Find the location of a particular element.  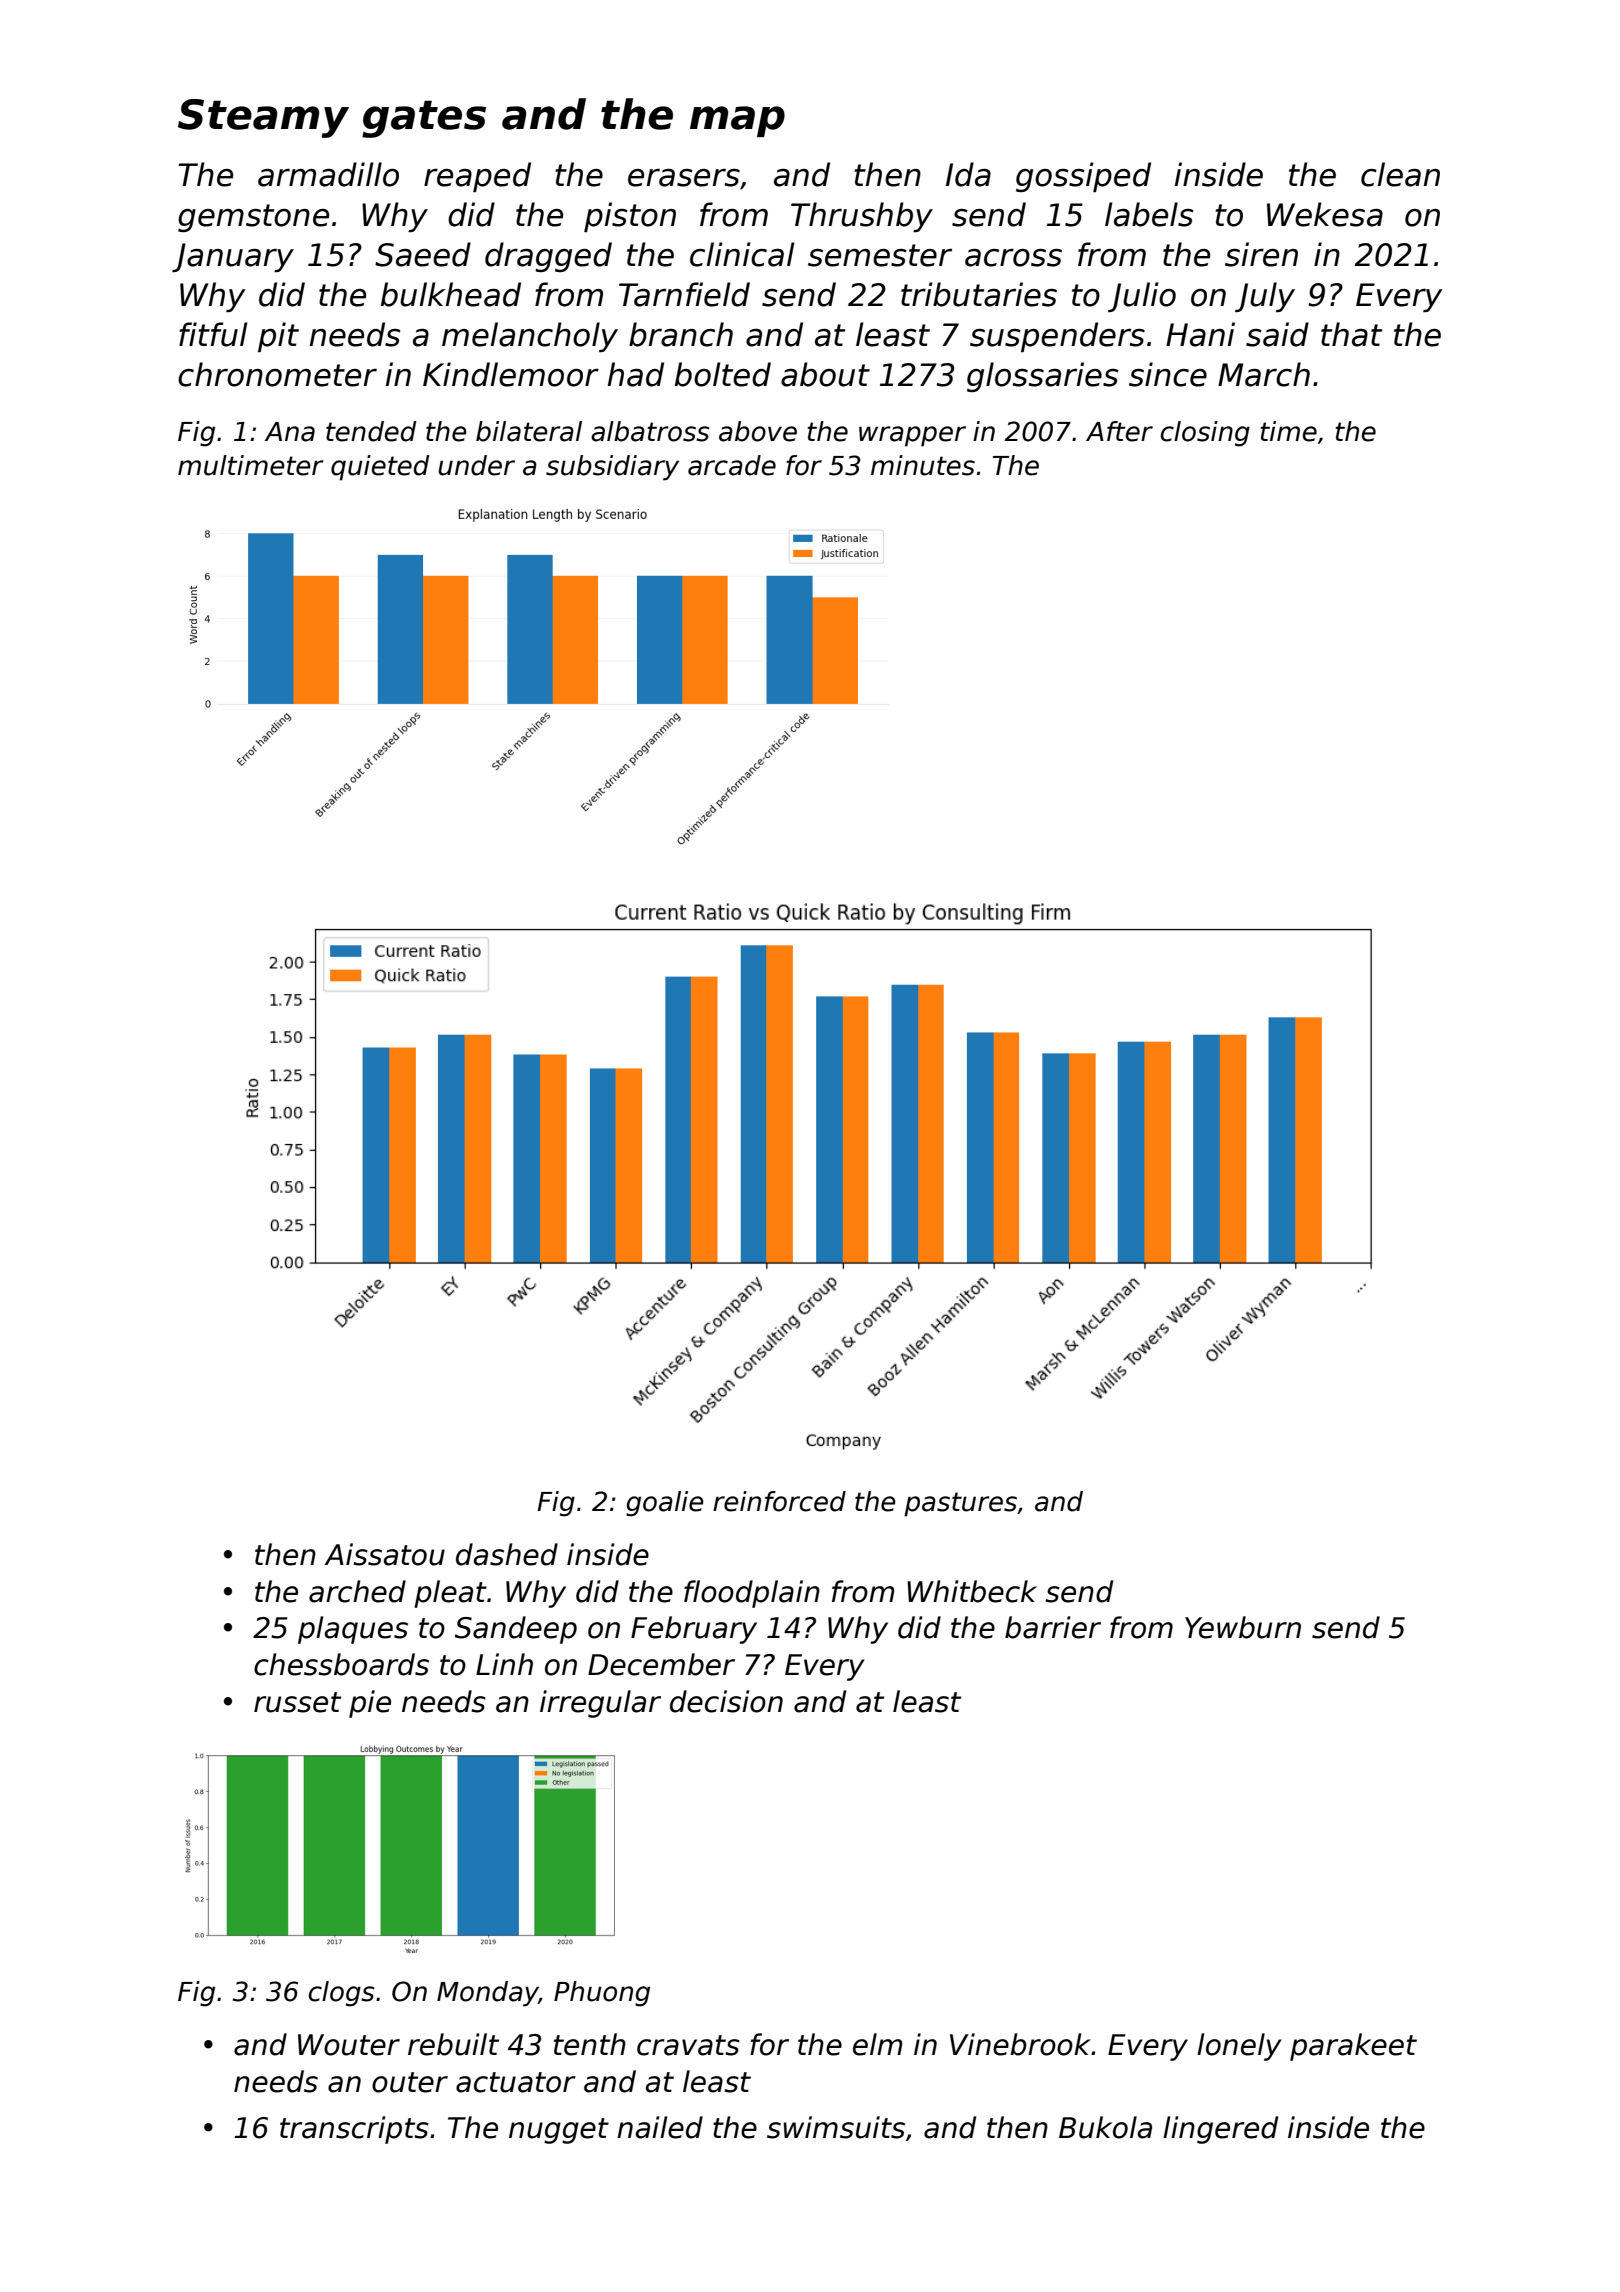

Aissatou is located at coordinates (384, 1554).
